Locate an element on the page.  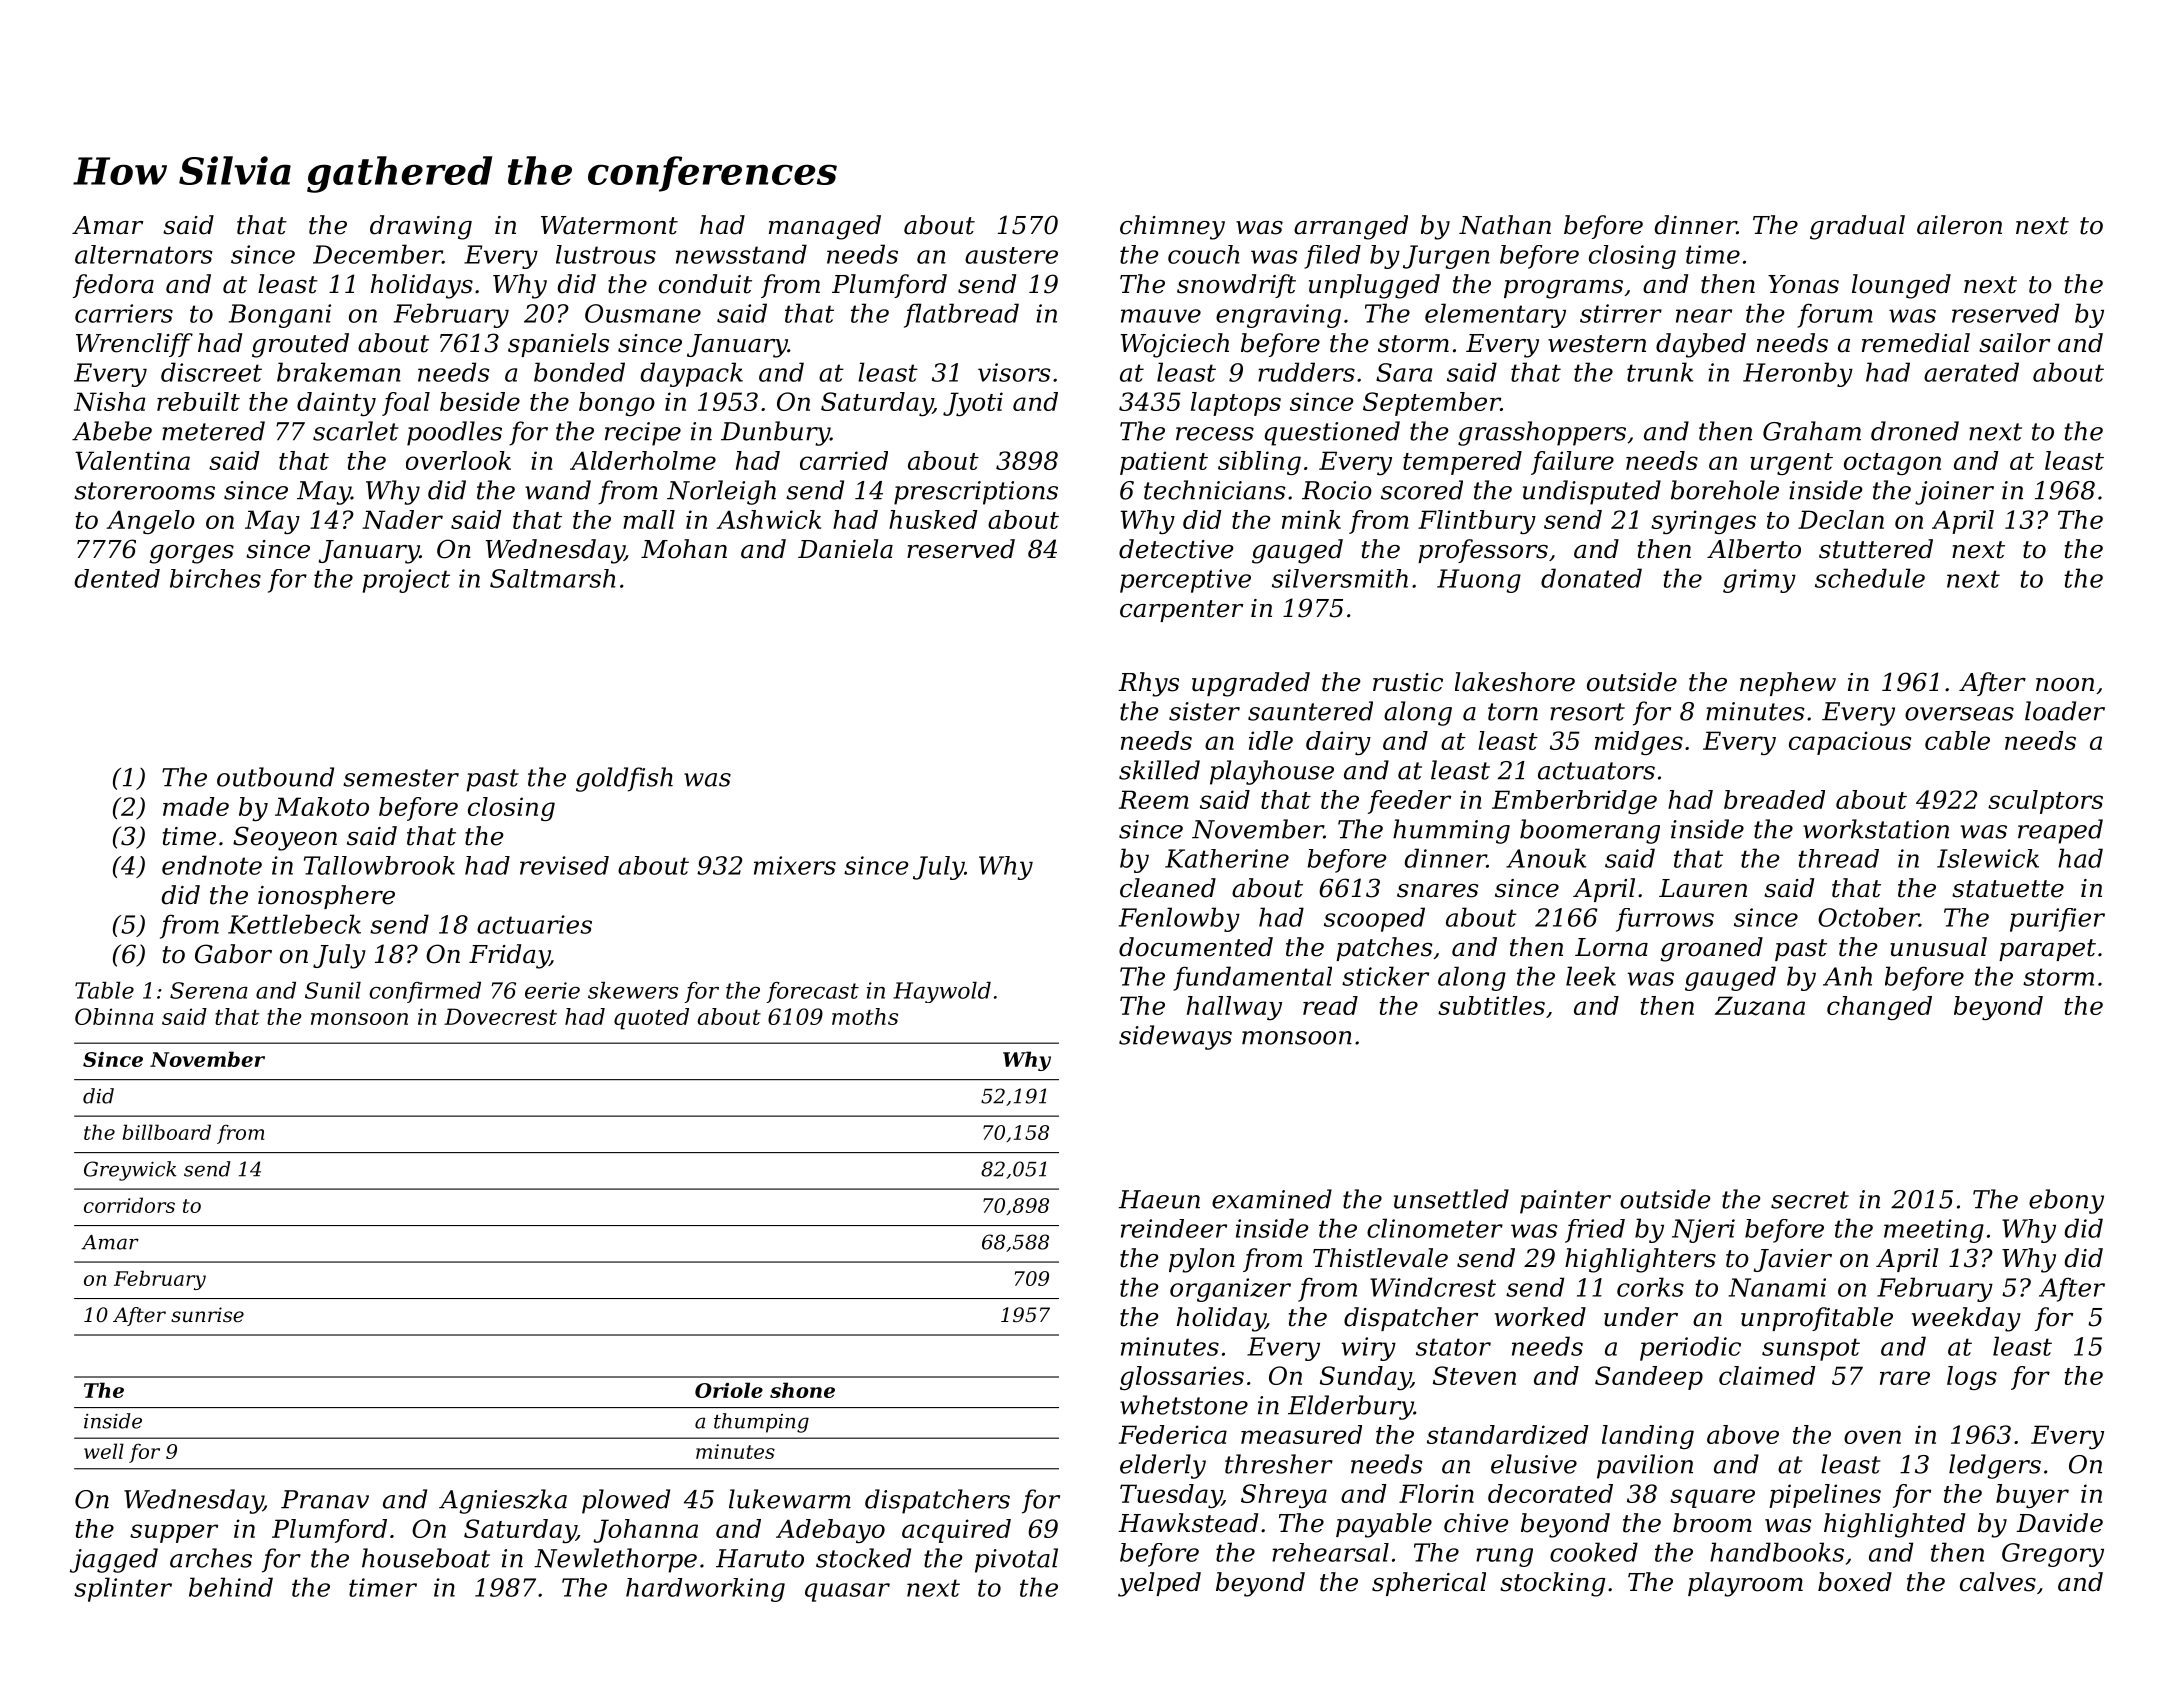
managed is located at coordinates (825, 227).
